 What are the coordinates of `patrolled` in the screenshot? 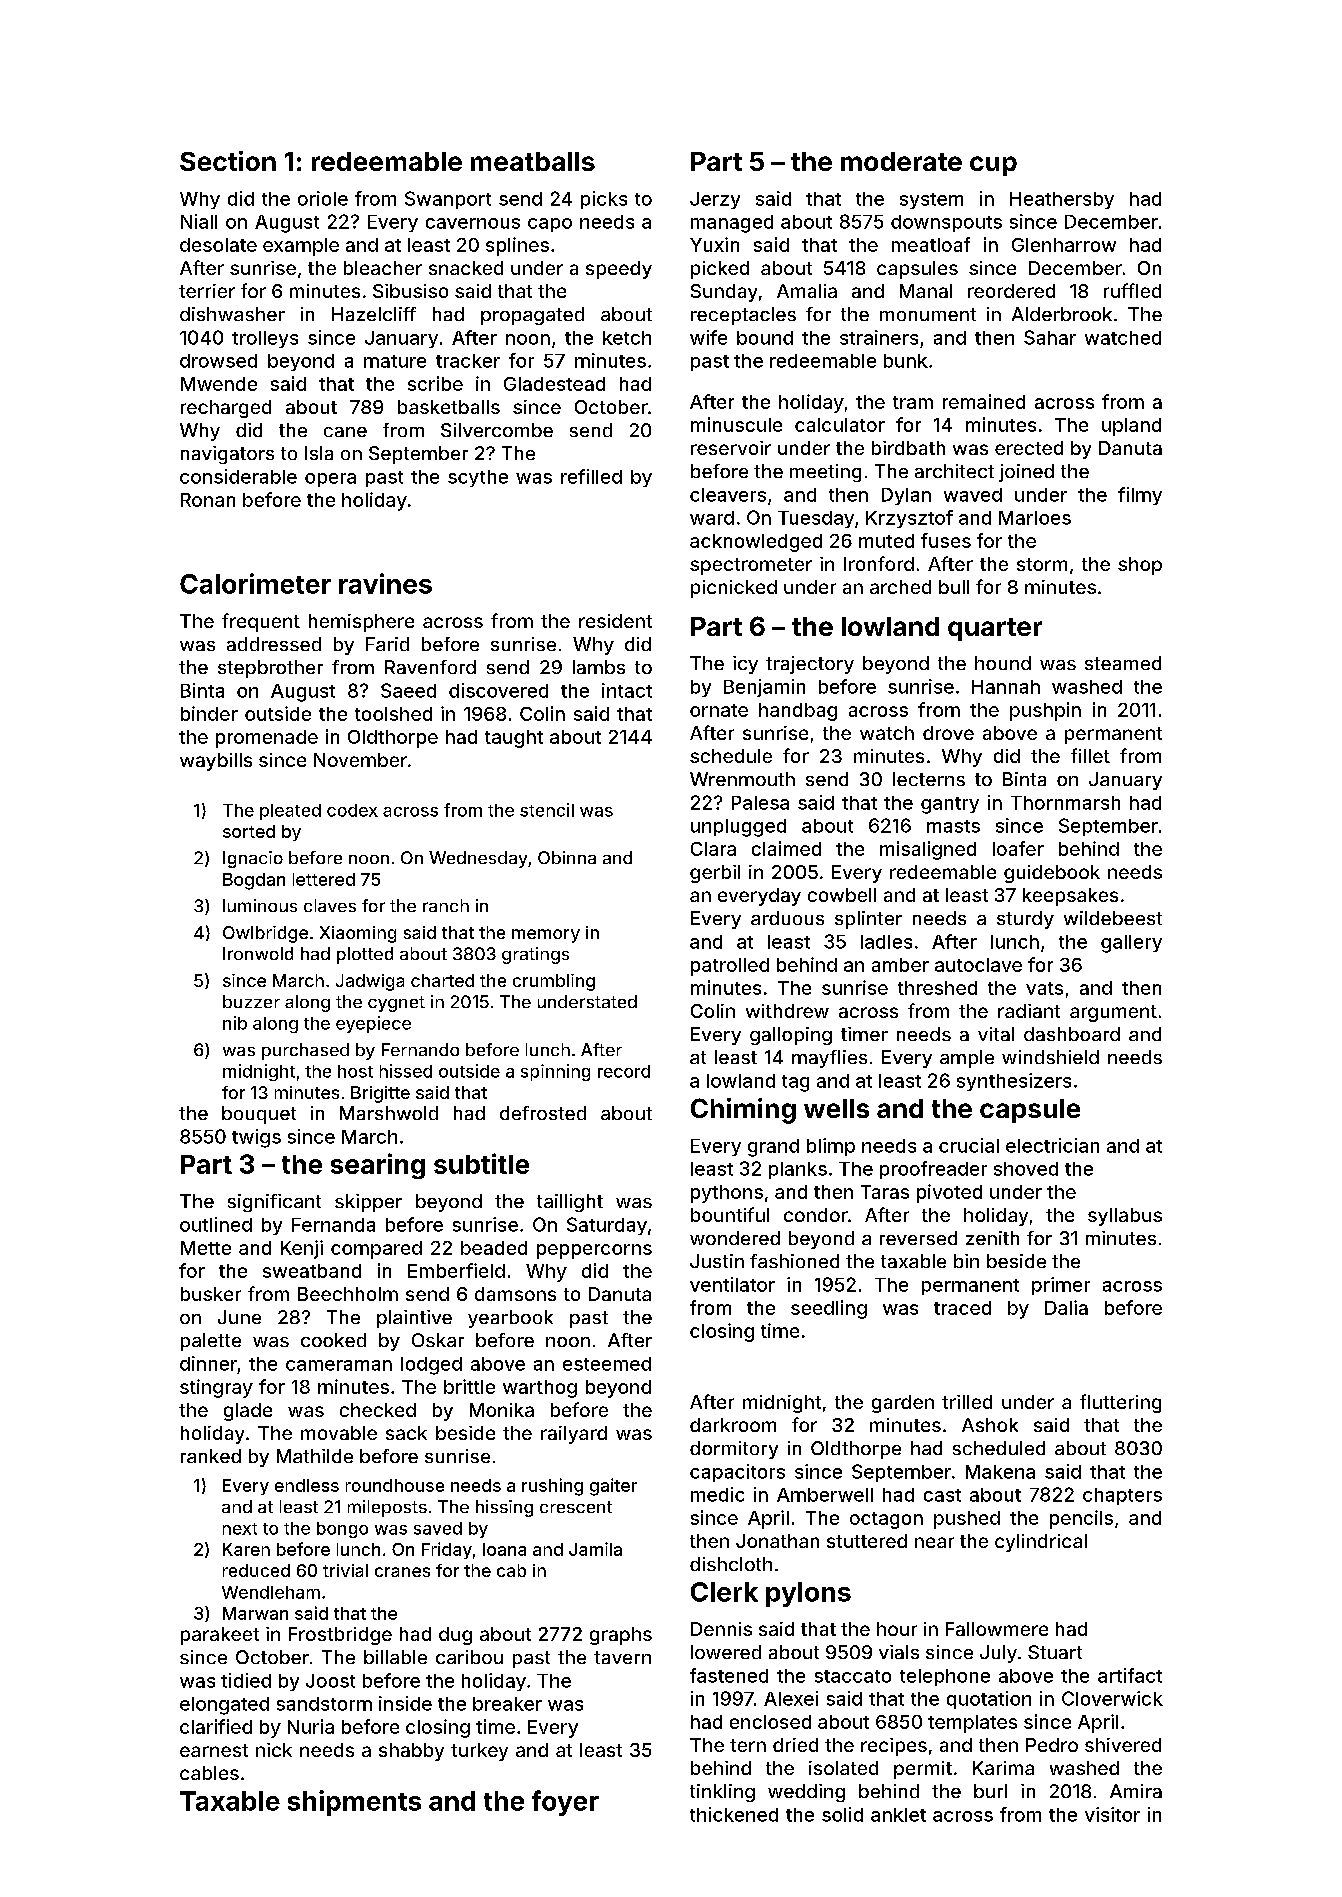 It's located at (730, 967).
